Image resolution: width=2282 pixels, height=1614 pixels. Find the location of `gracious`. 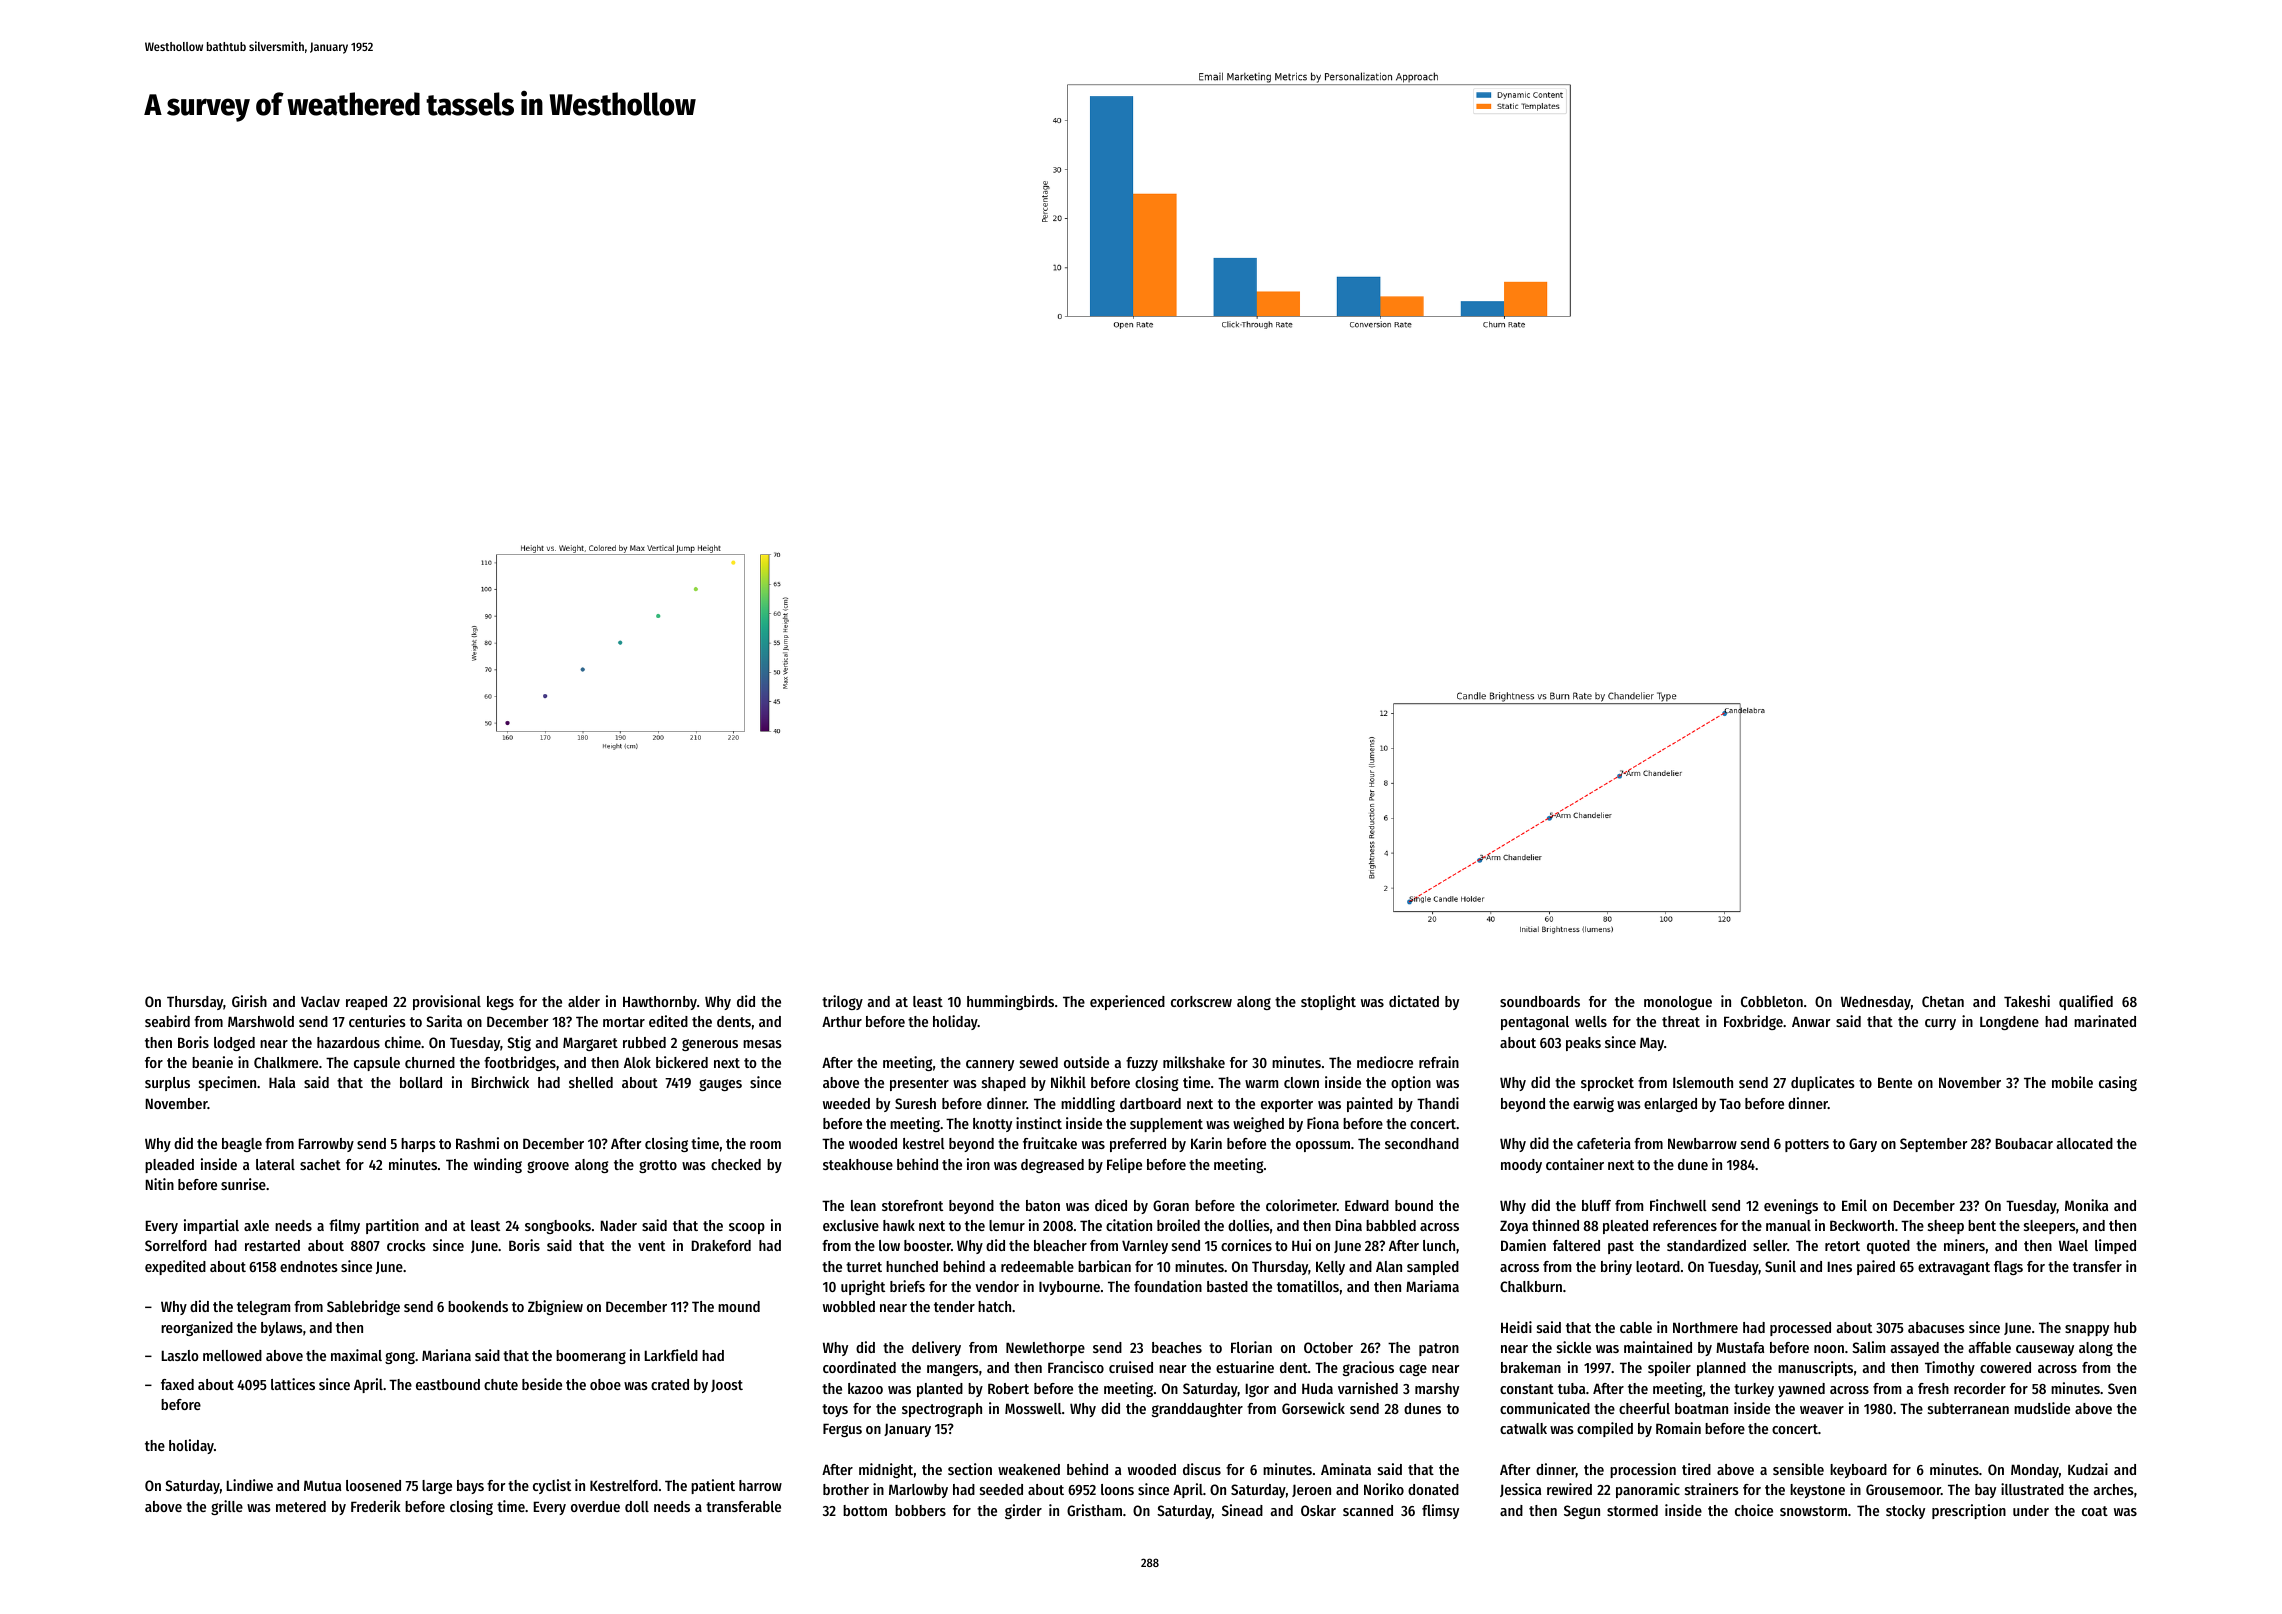

gracious is located at coordinates (1368, 1368).
